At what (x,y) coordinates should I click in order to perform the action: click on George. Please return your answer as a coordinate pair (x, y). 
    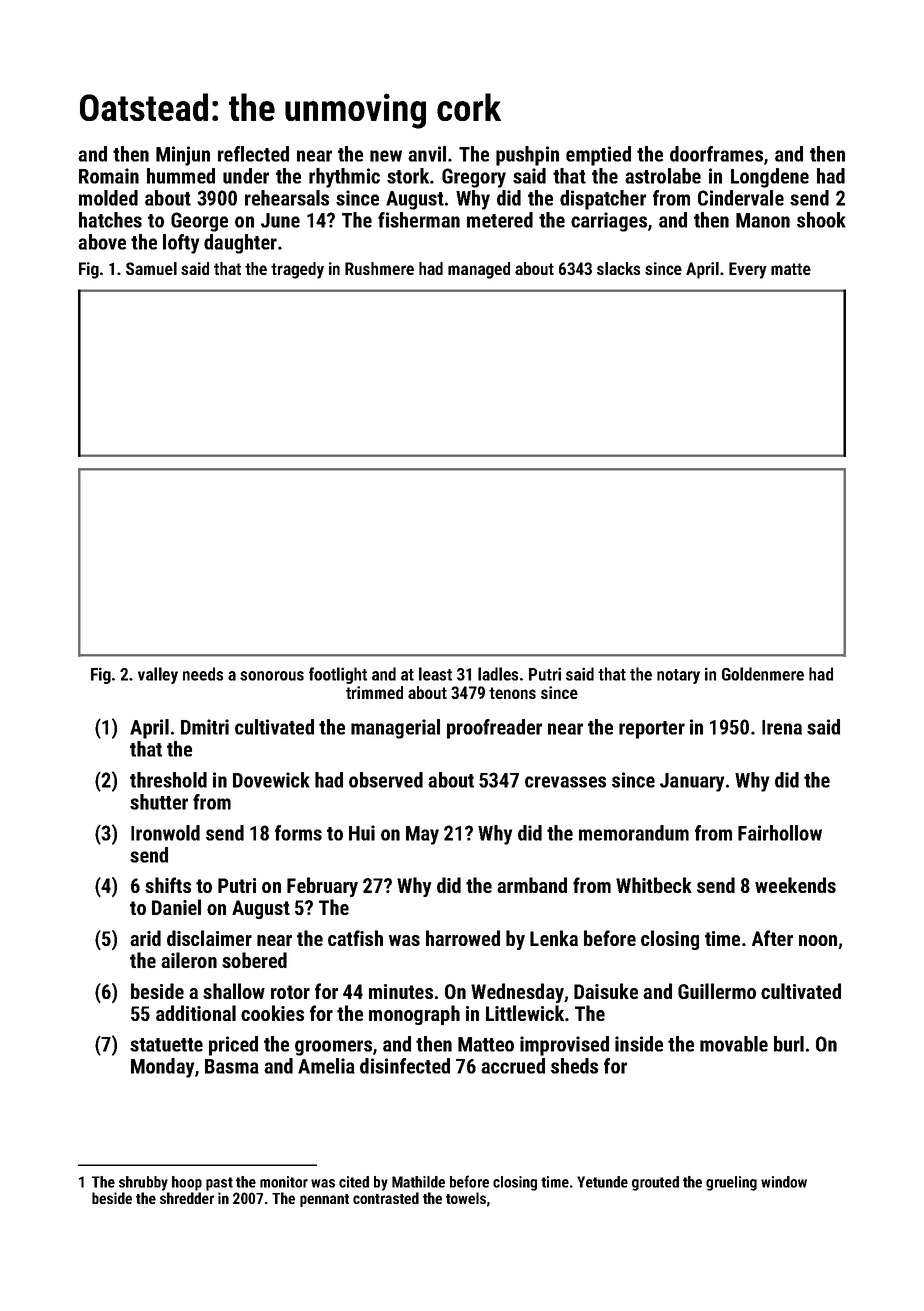
    Looking at the image, I should click on (199, 222).
